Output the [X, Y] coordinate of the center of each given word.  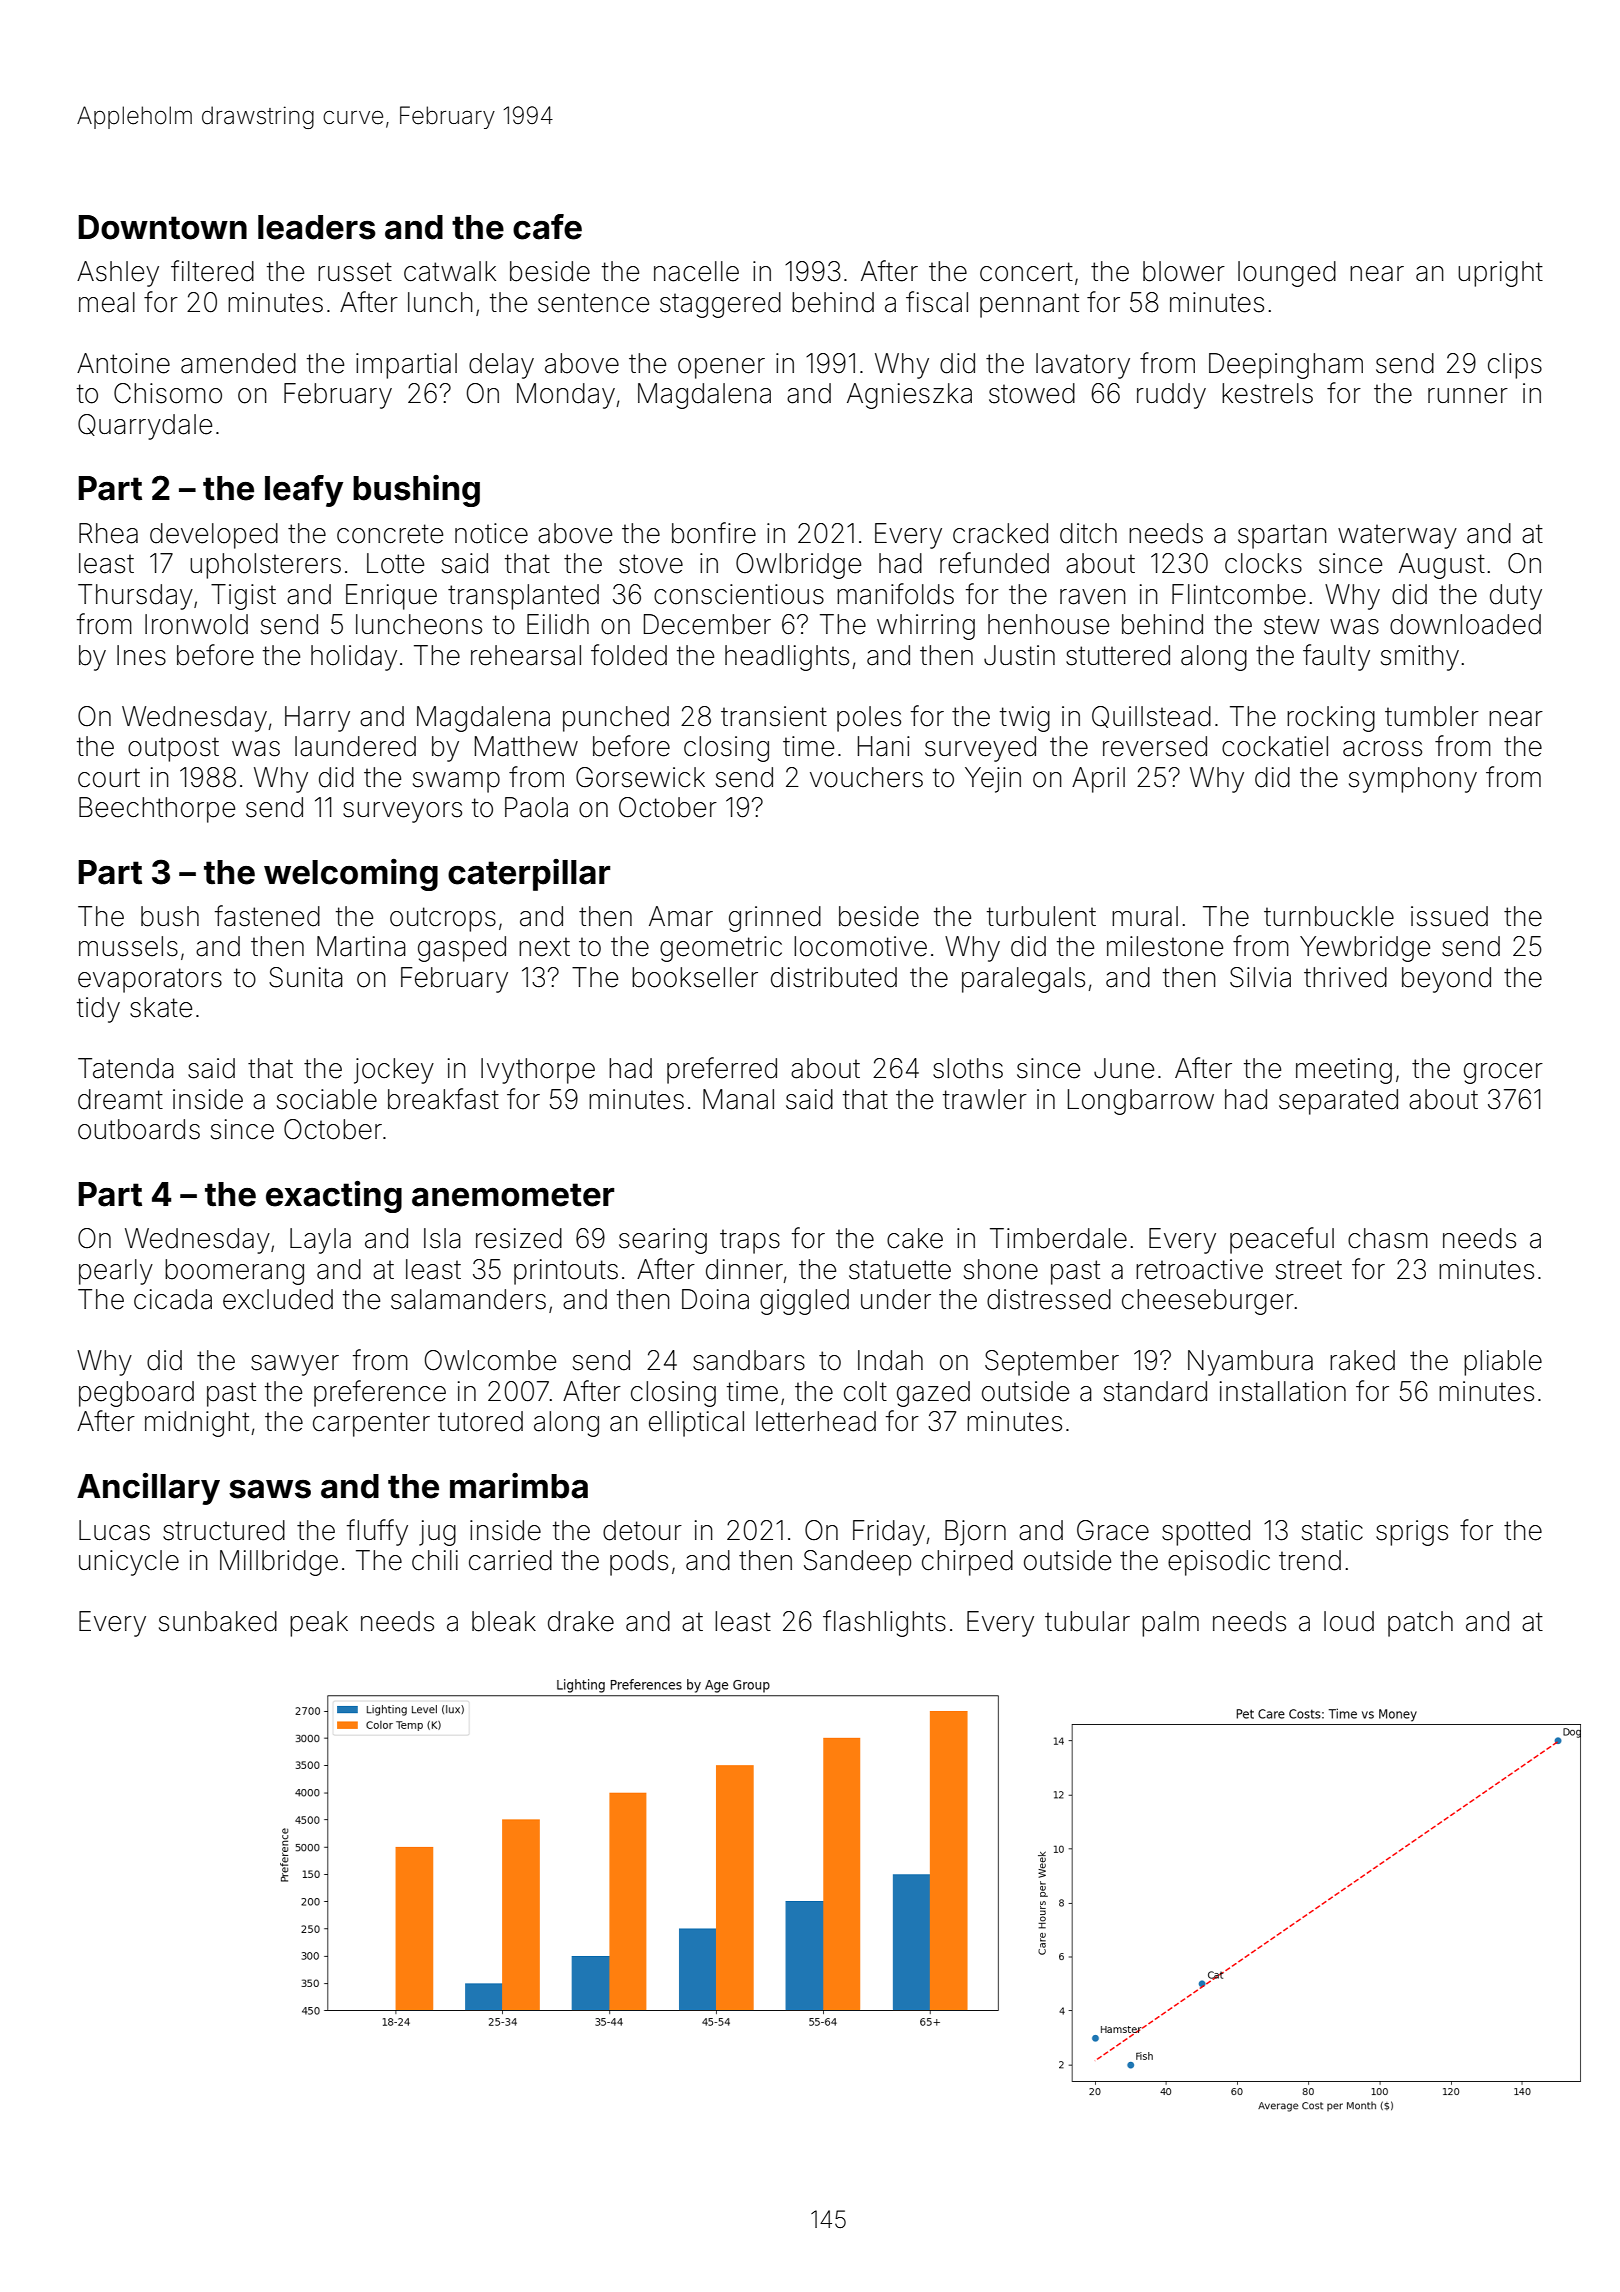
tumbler [1432, 716]
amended [238, 363]
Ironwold [196, 624]
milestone [1165, 946]
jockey [394, 1071]
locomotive [860, 946]
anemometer [513, 1195]
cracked [1000, 533]
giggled [804, 1302]
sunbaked [218, 1621]
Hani [884, 746]
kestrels [1267, 393]
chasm [1388, 1238]
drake [581, 1621]
